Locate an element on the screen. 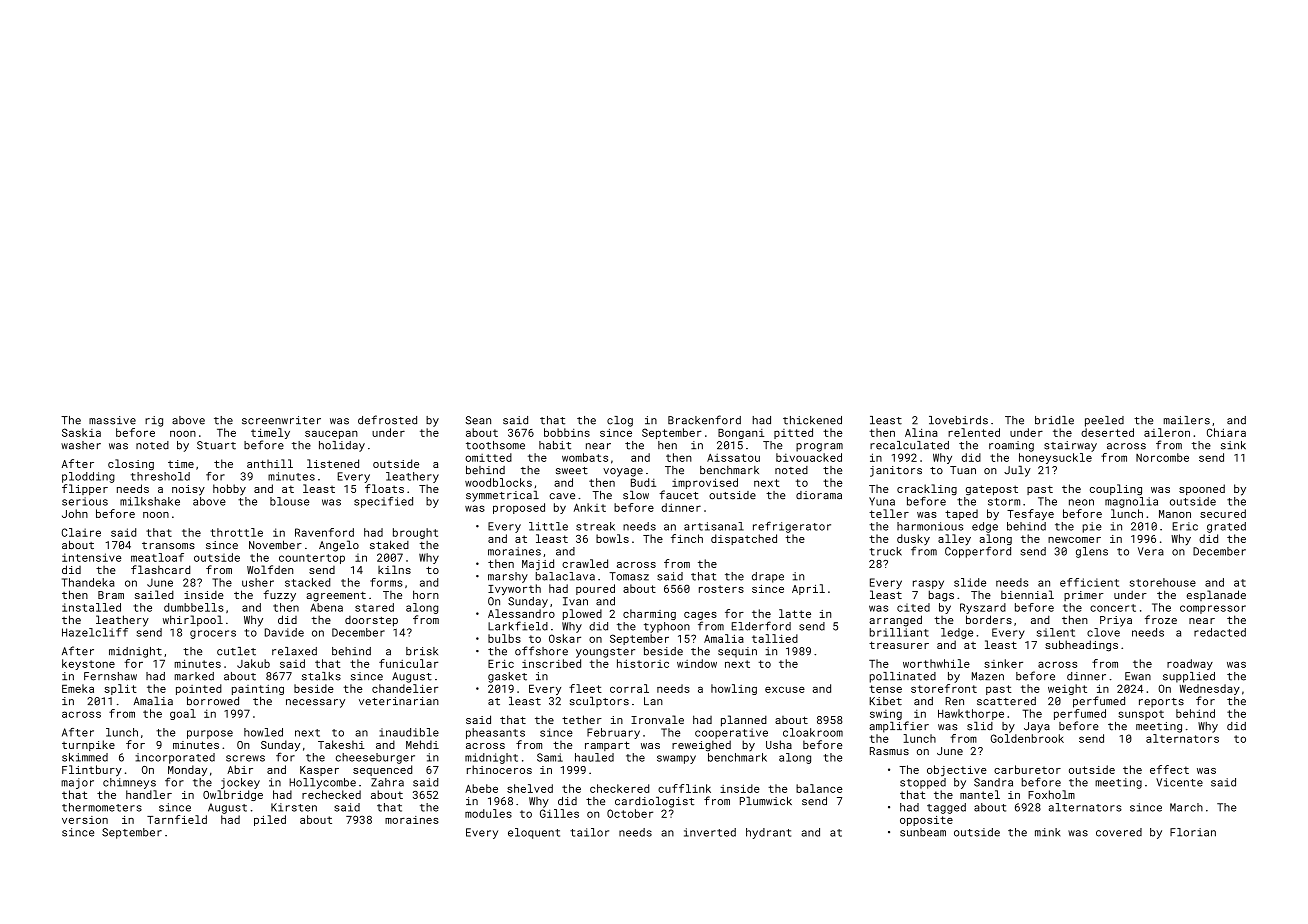  mailers is located at coordinates (1187, 420).
